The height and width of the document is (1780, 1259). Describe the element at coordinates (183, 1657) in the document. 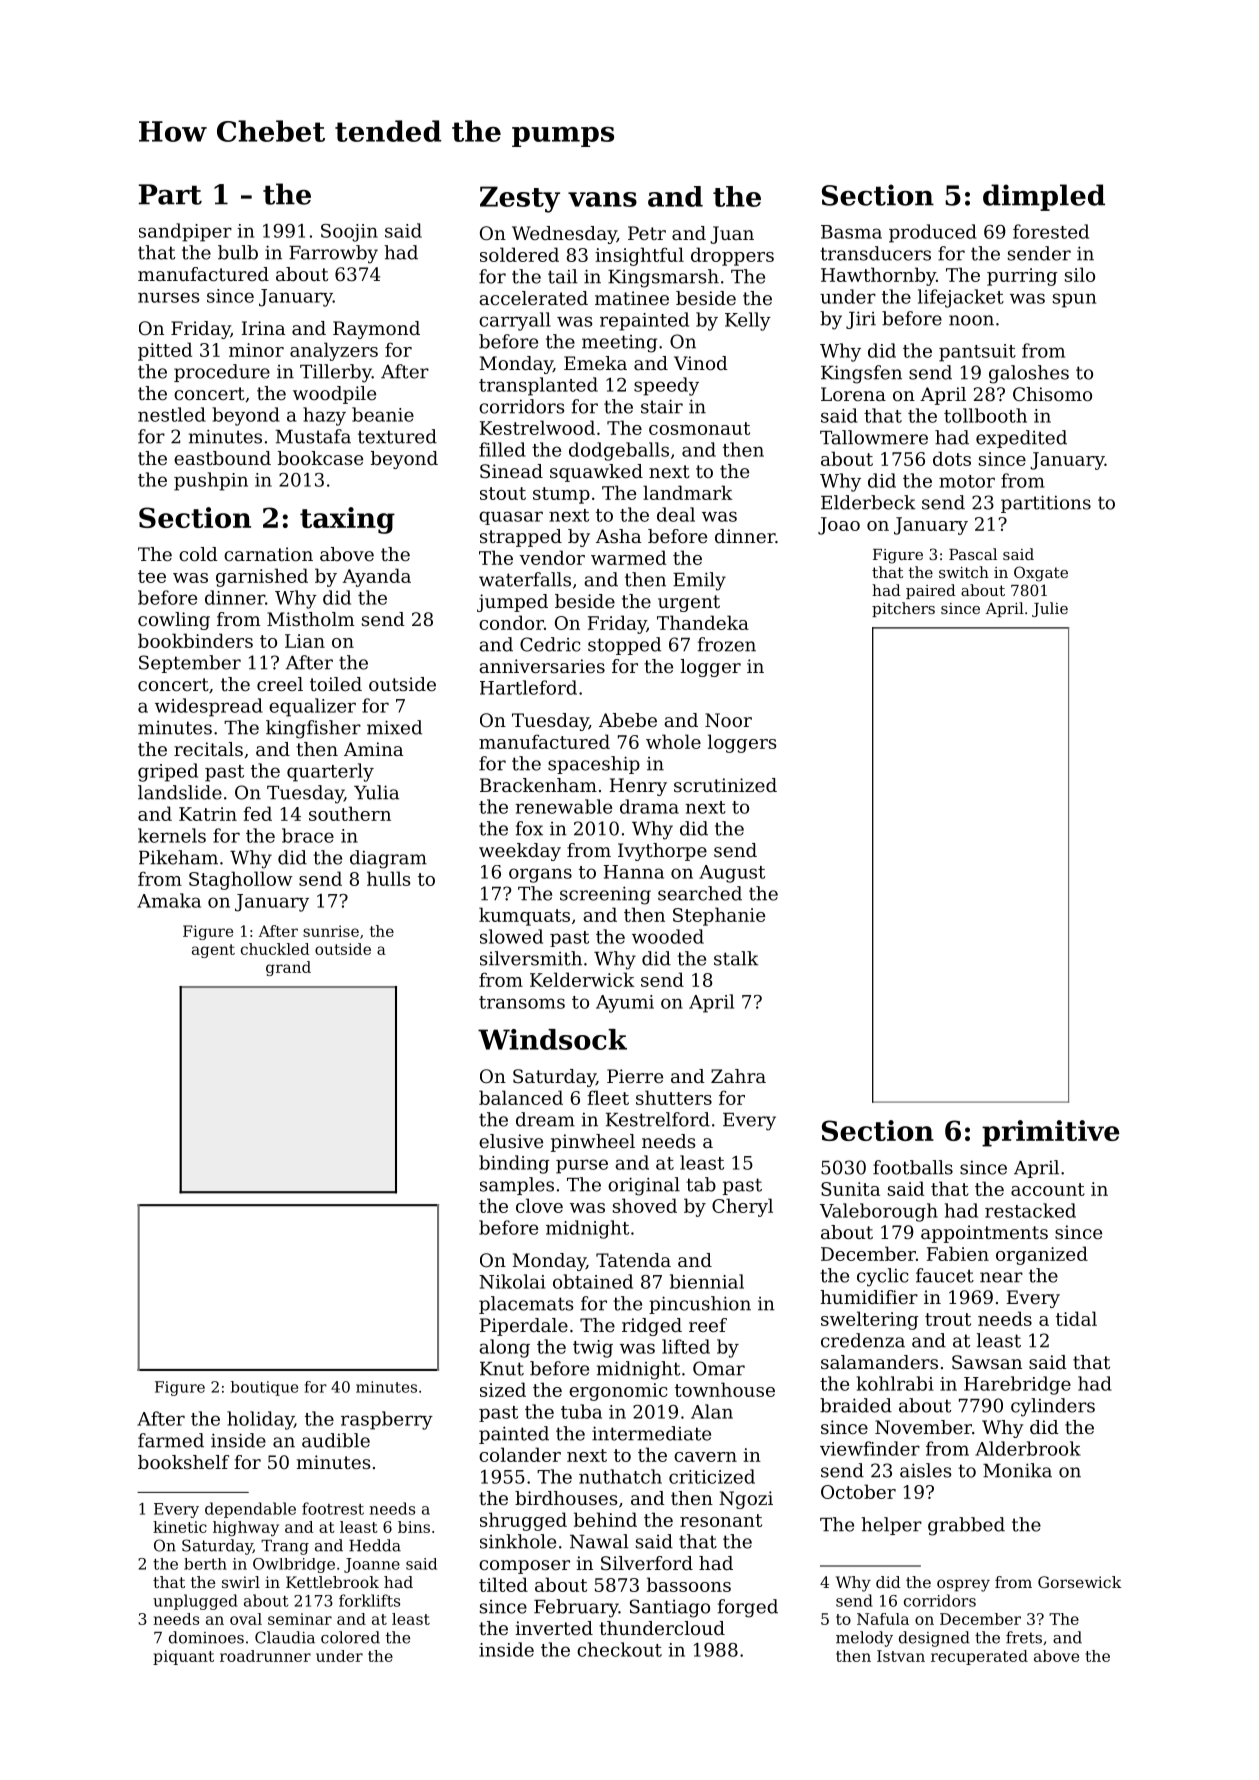

I see `piquant` at that location.
